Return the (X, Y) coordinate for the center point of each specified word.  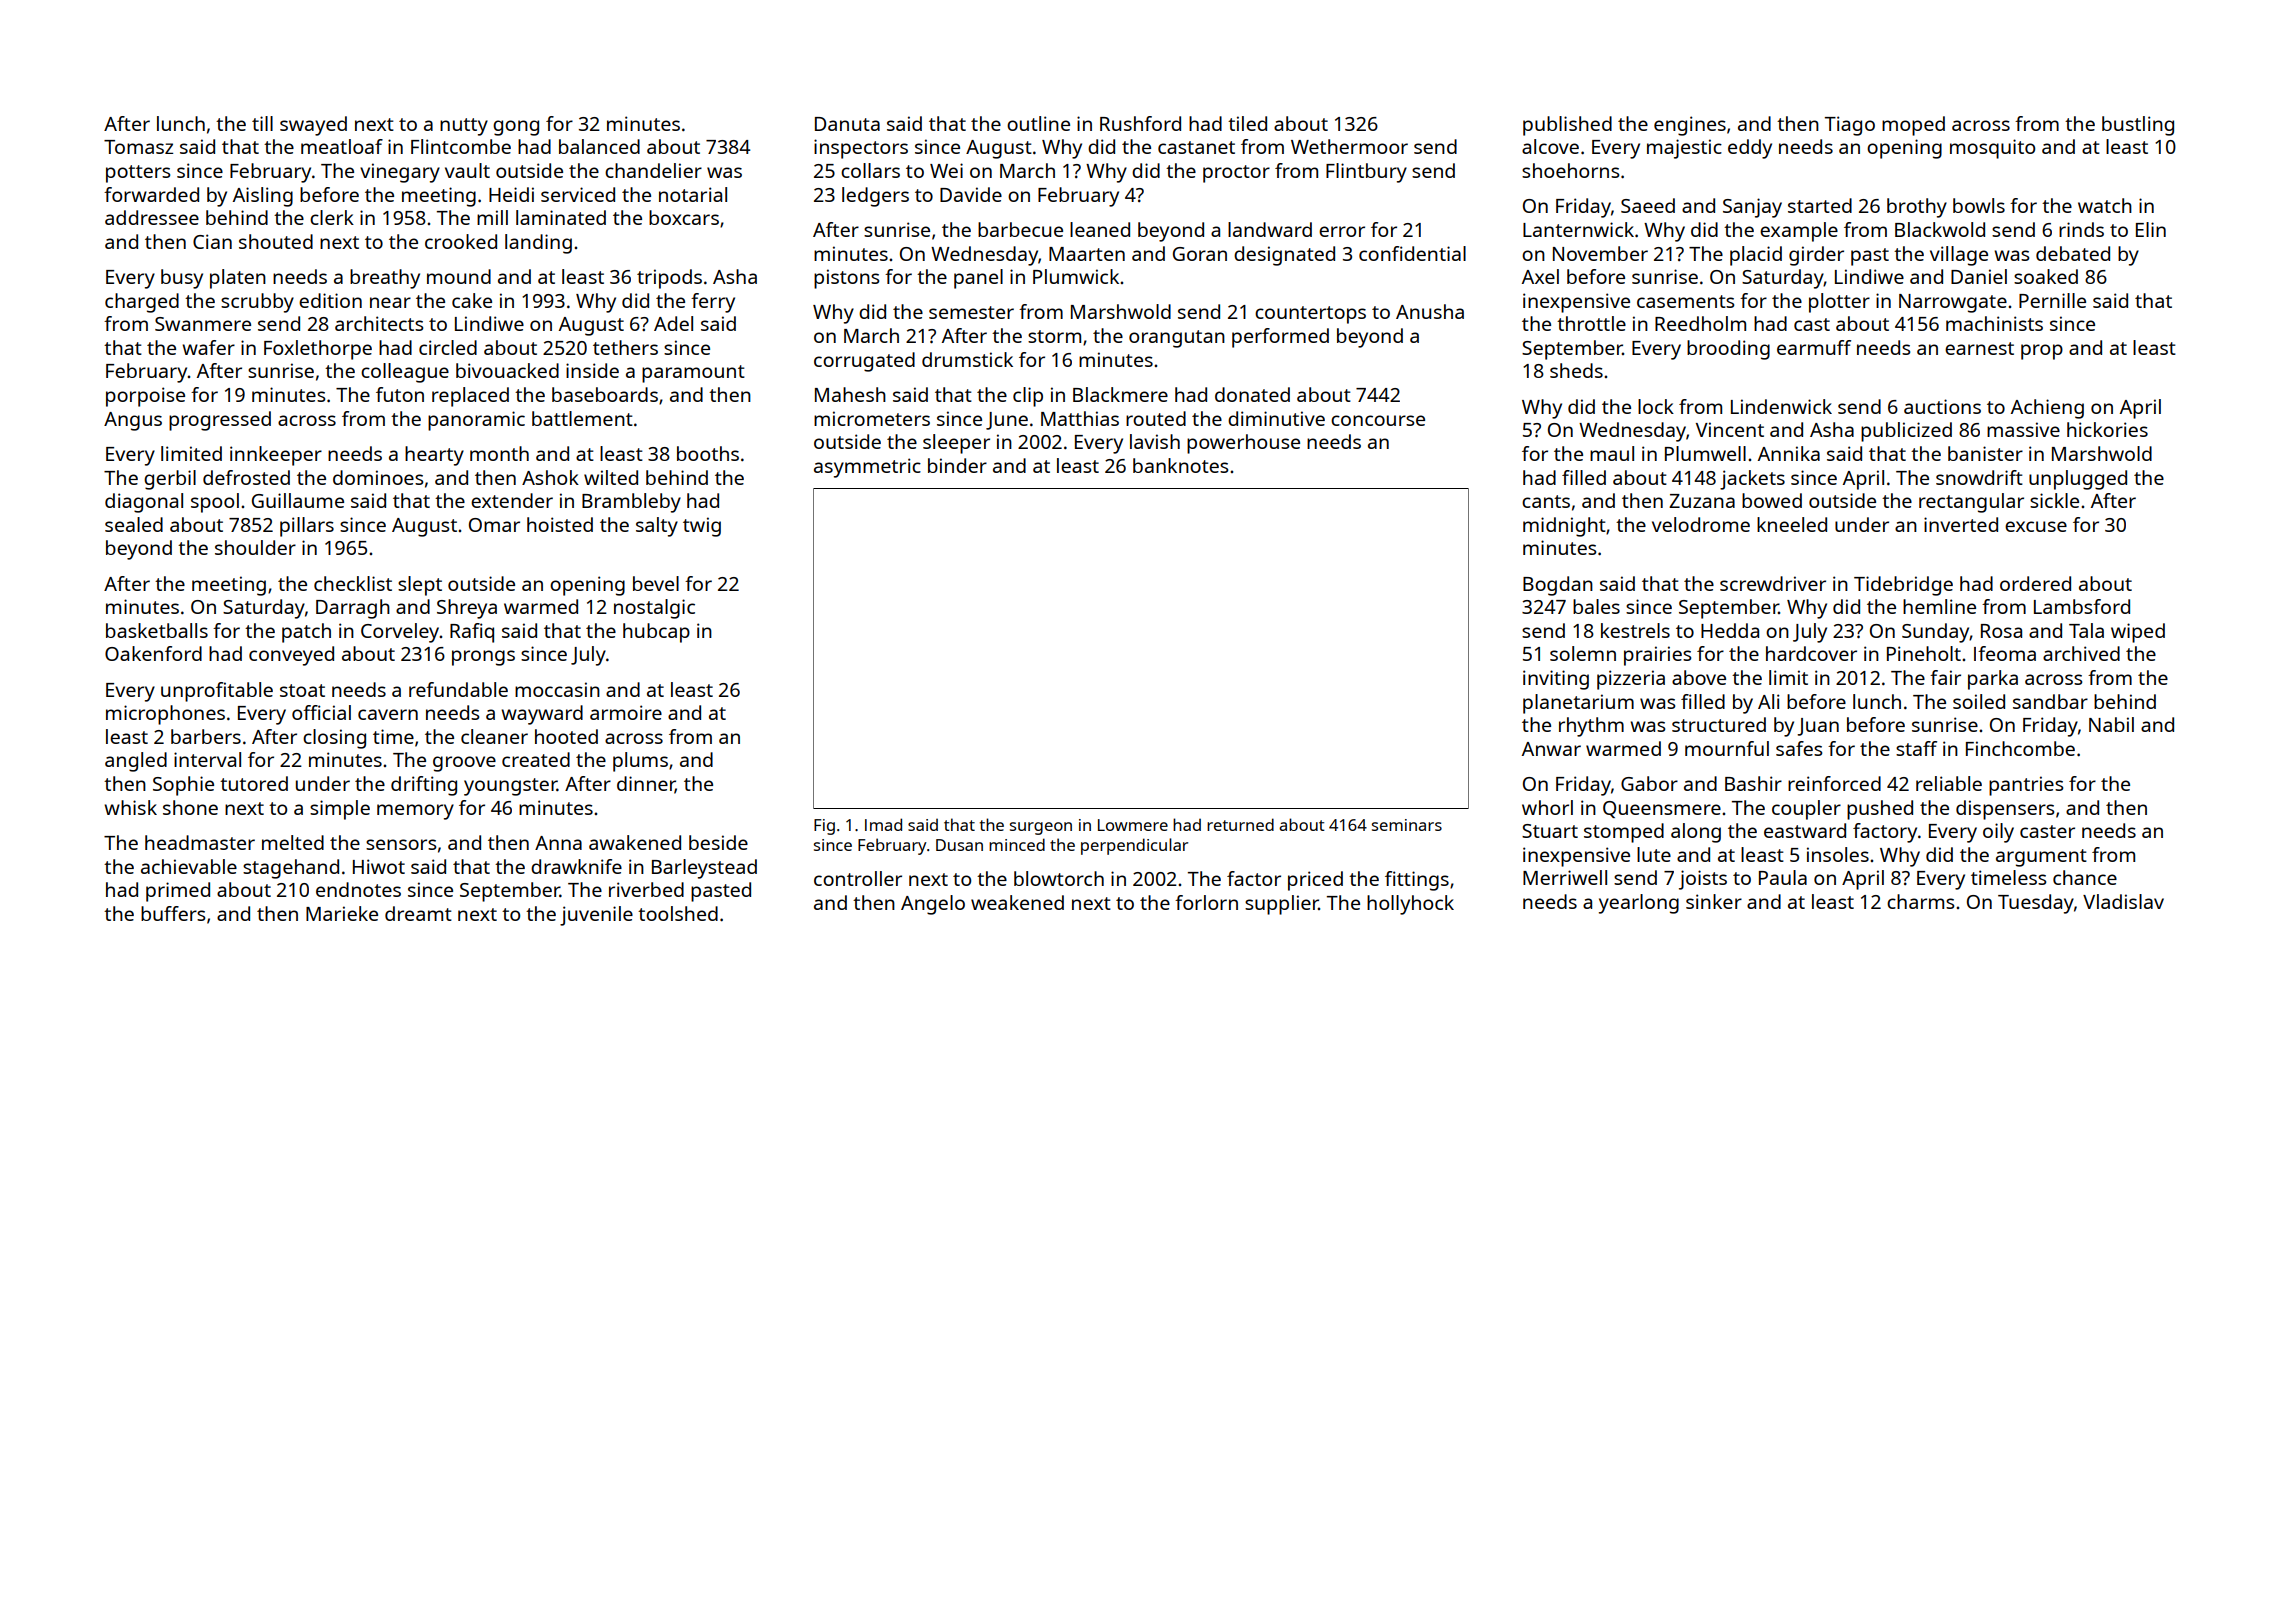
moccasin (557, 689)
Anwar (1551, 749)
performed (1280, 338)
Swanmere (203, 324)
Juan (1818, 727)
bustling (2138, 126)
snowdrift (1979, 477)
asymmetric (867, 468)
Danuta (847, 124)
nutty (464, 127)
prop (2042, 352)
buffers (173, 913)
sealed (134, 524)
